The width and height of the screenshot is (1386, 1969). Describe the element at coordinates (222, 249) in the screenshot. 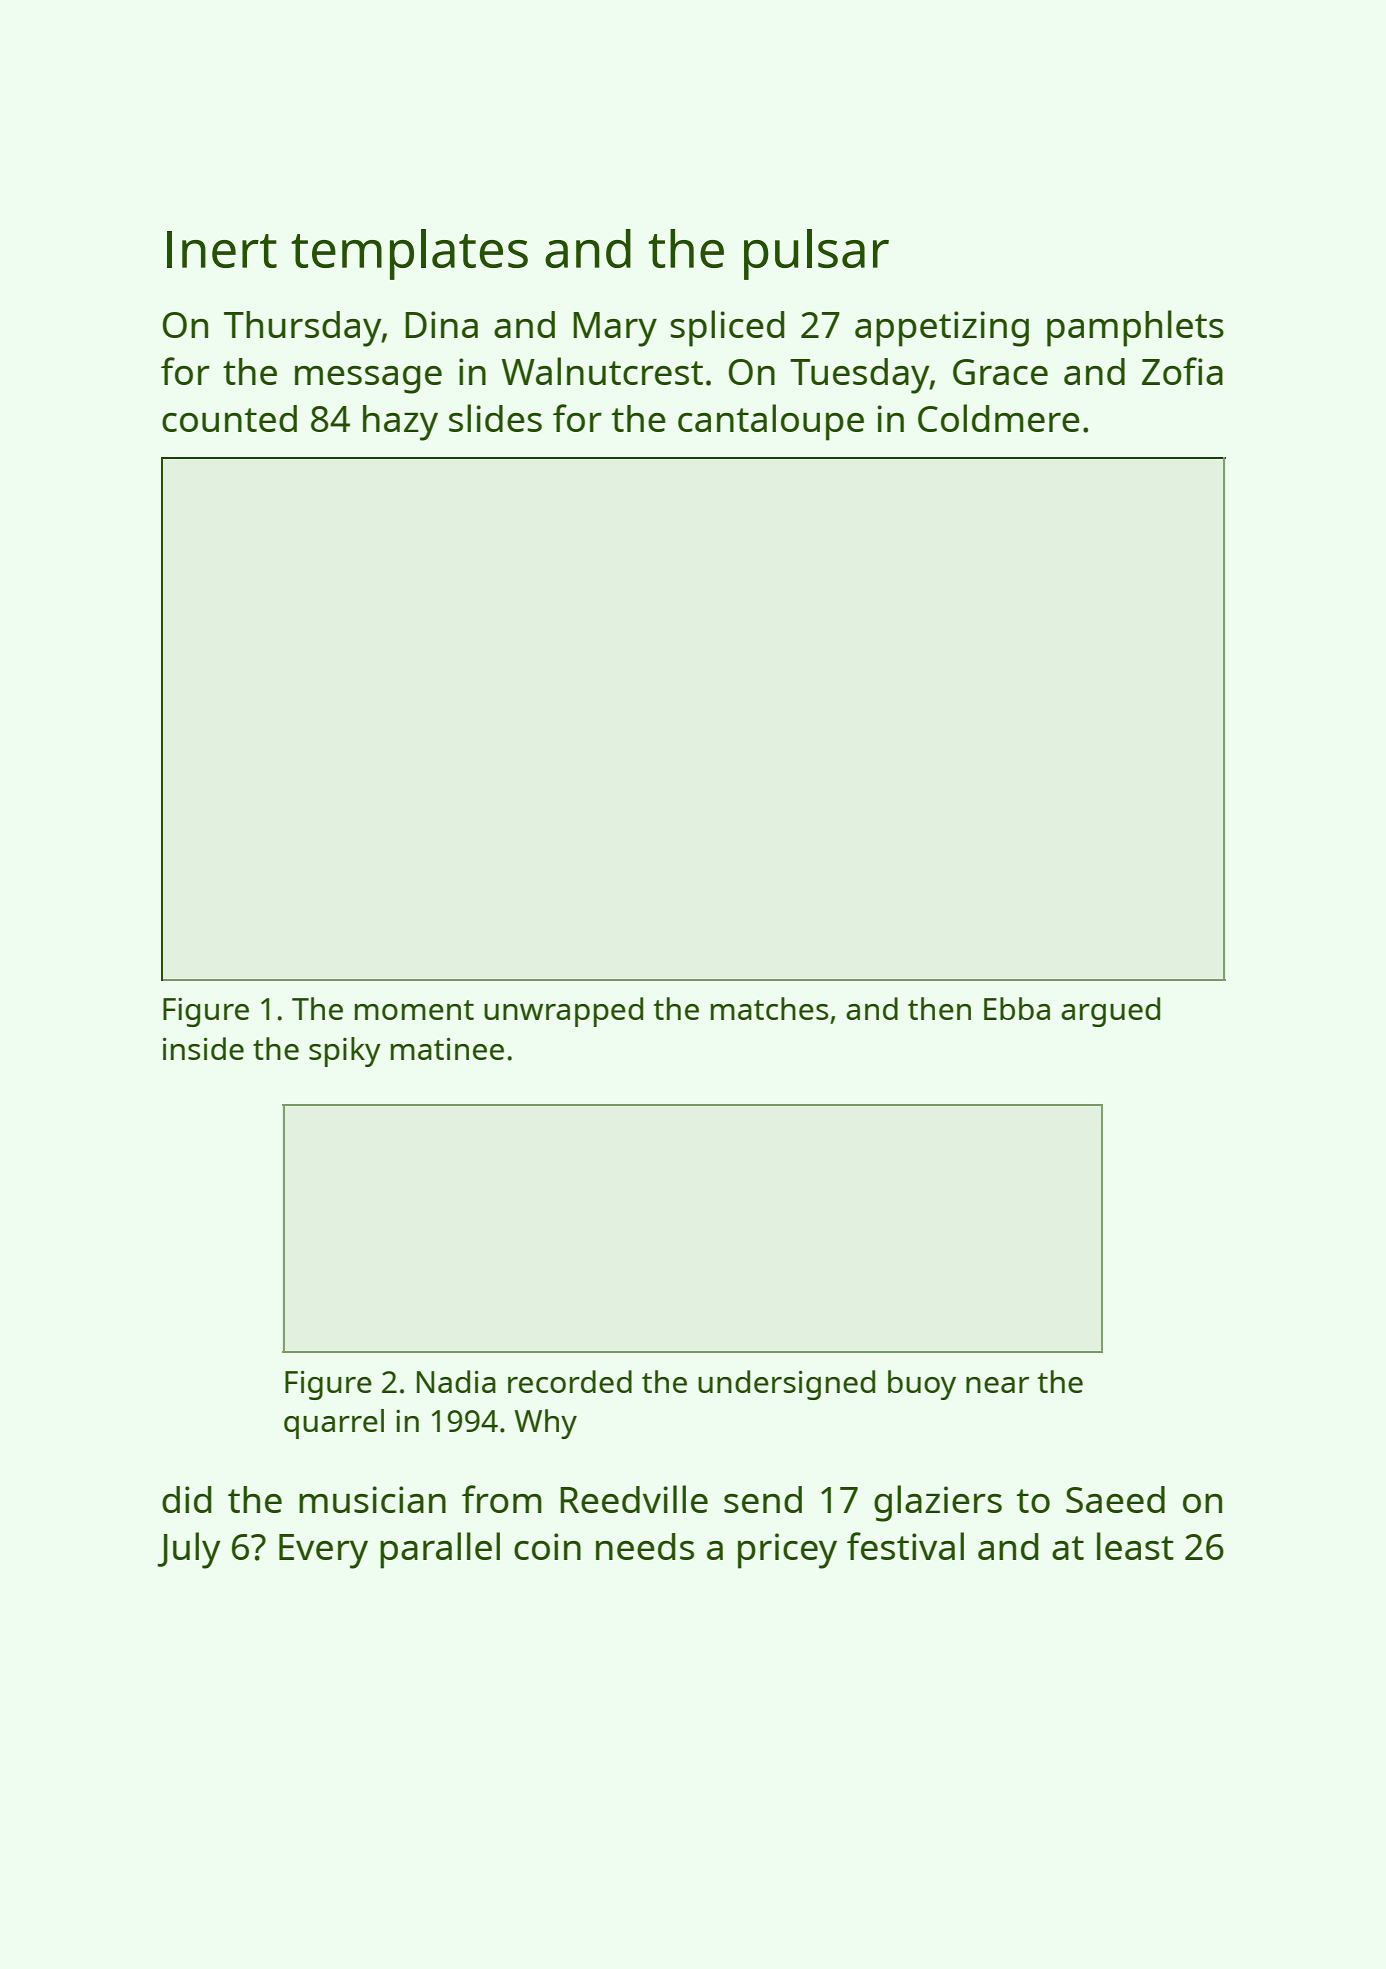

I see `Inert` at that location.
